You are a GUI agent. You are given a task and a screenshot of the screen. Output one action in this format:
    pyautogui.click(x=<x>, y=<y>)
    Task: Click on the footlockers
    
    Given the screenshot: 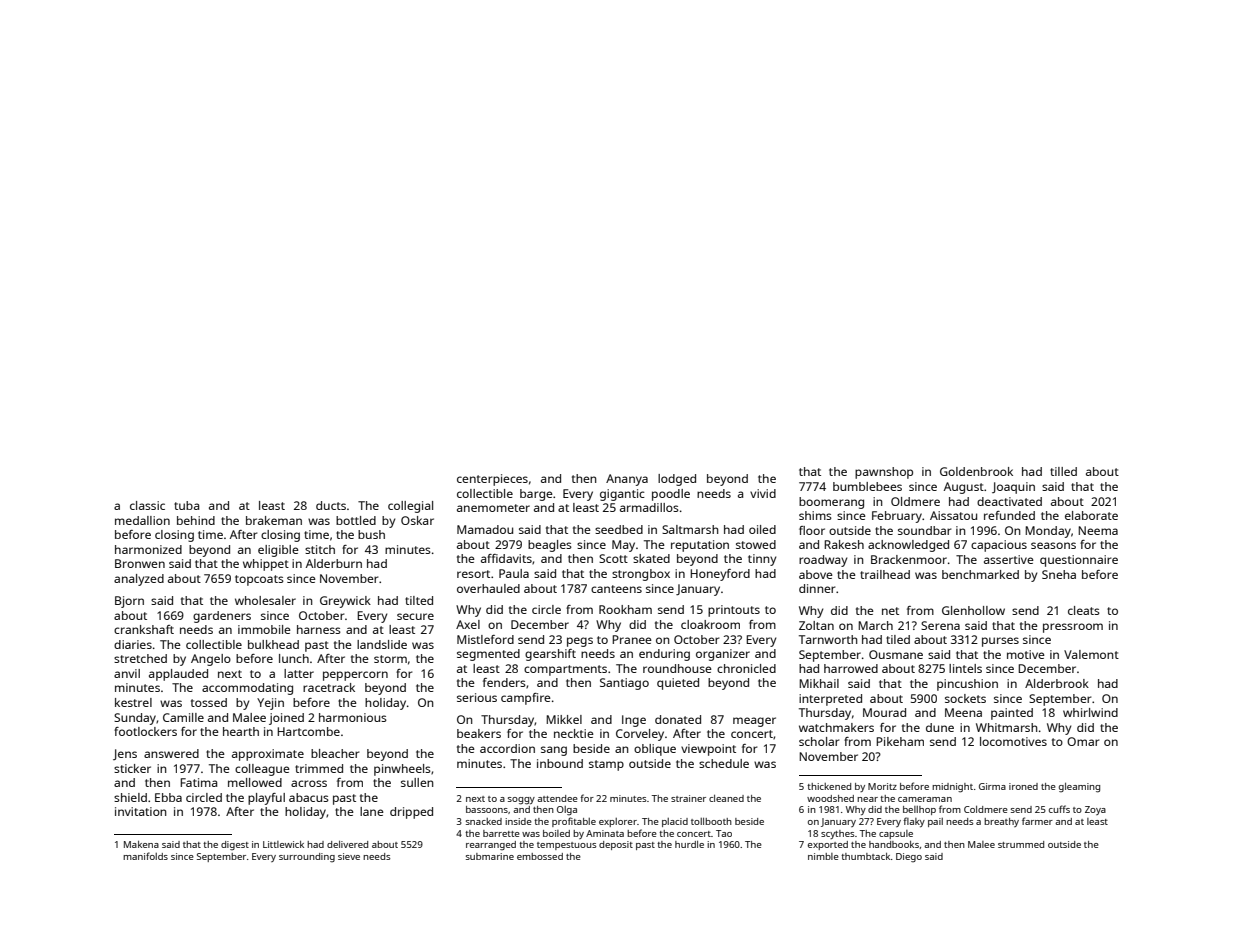 What is the action you would take?
    pyautogui.click(x=145, y=731)
